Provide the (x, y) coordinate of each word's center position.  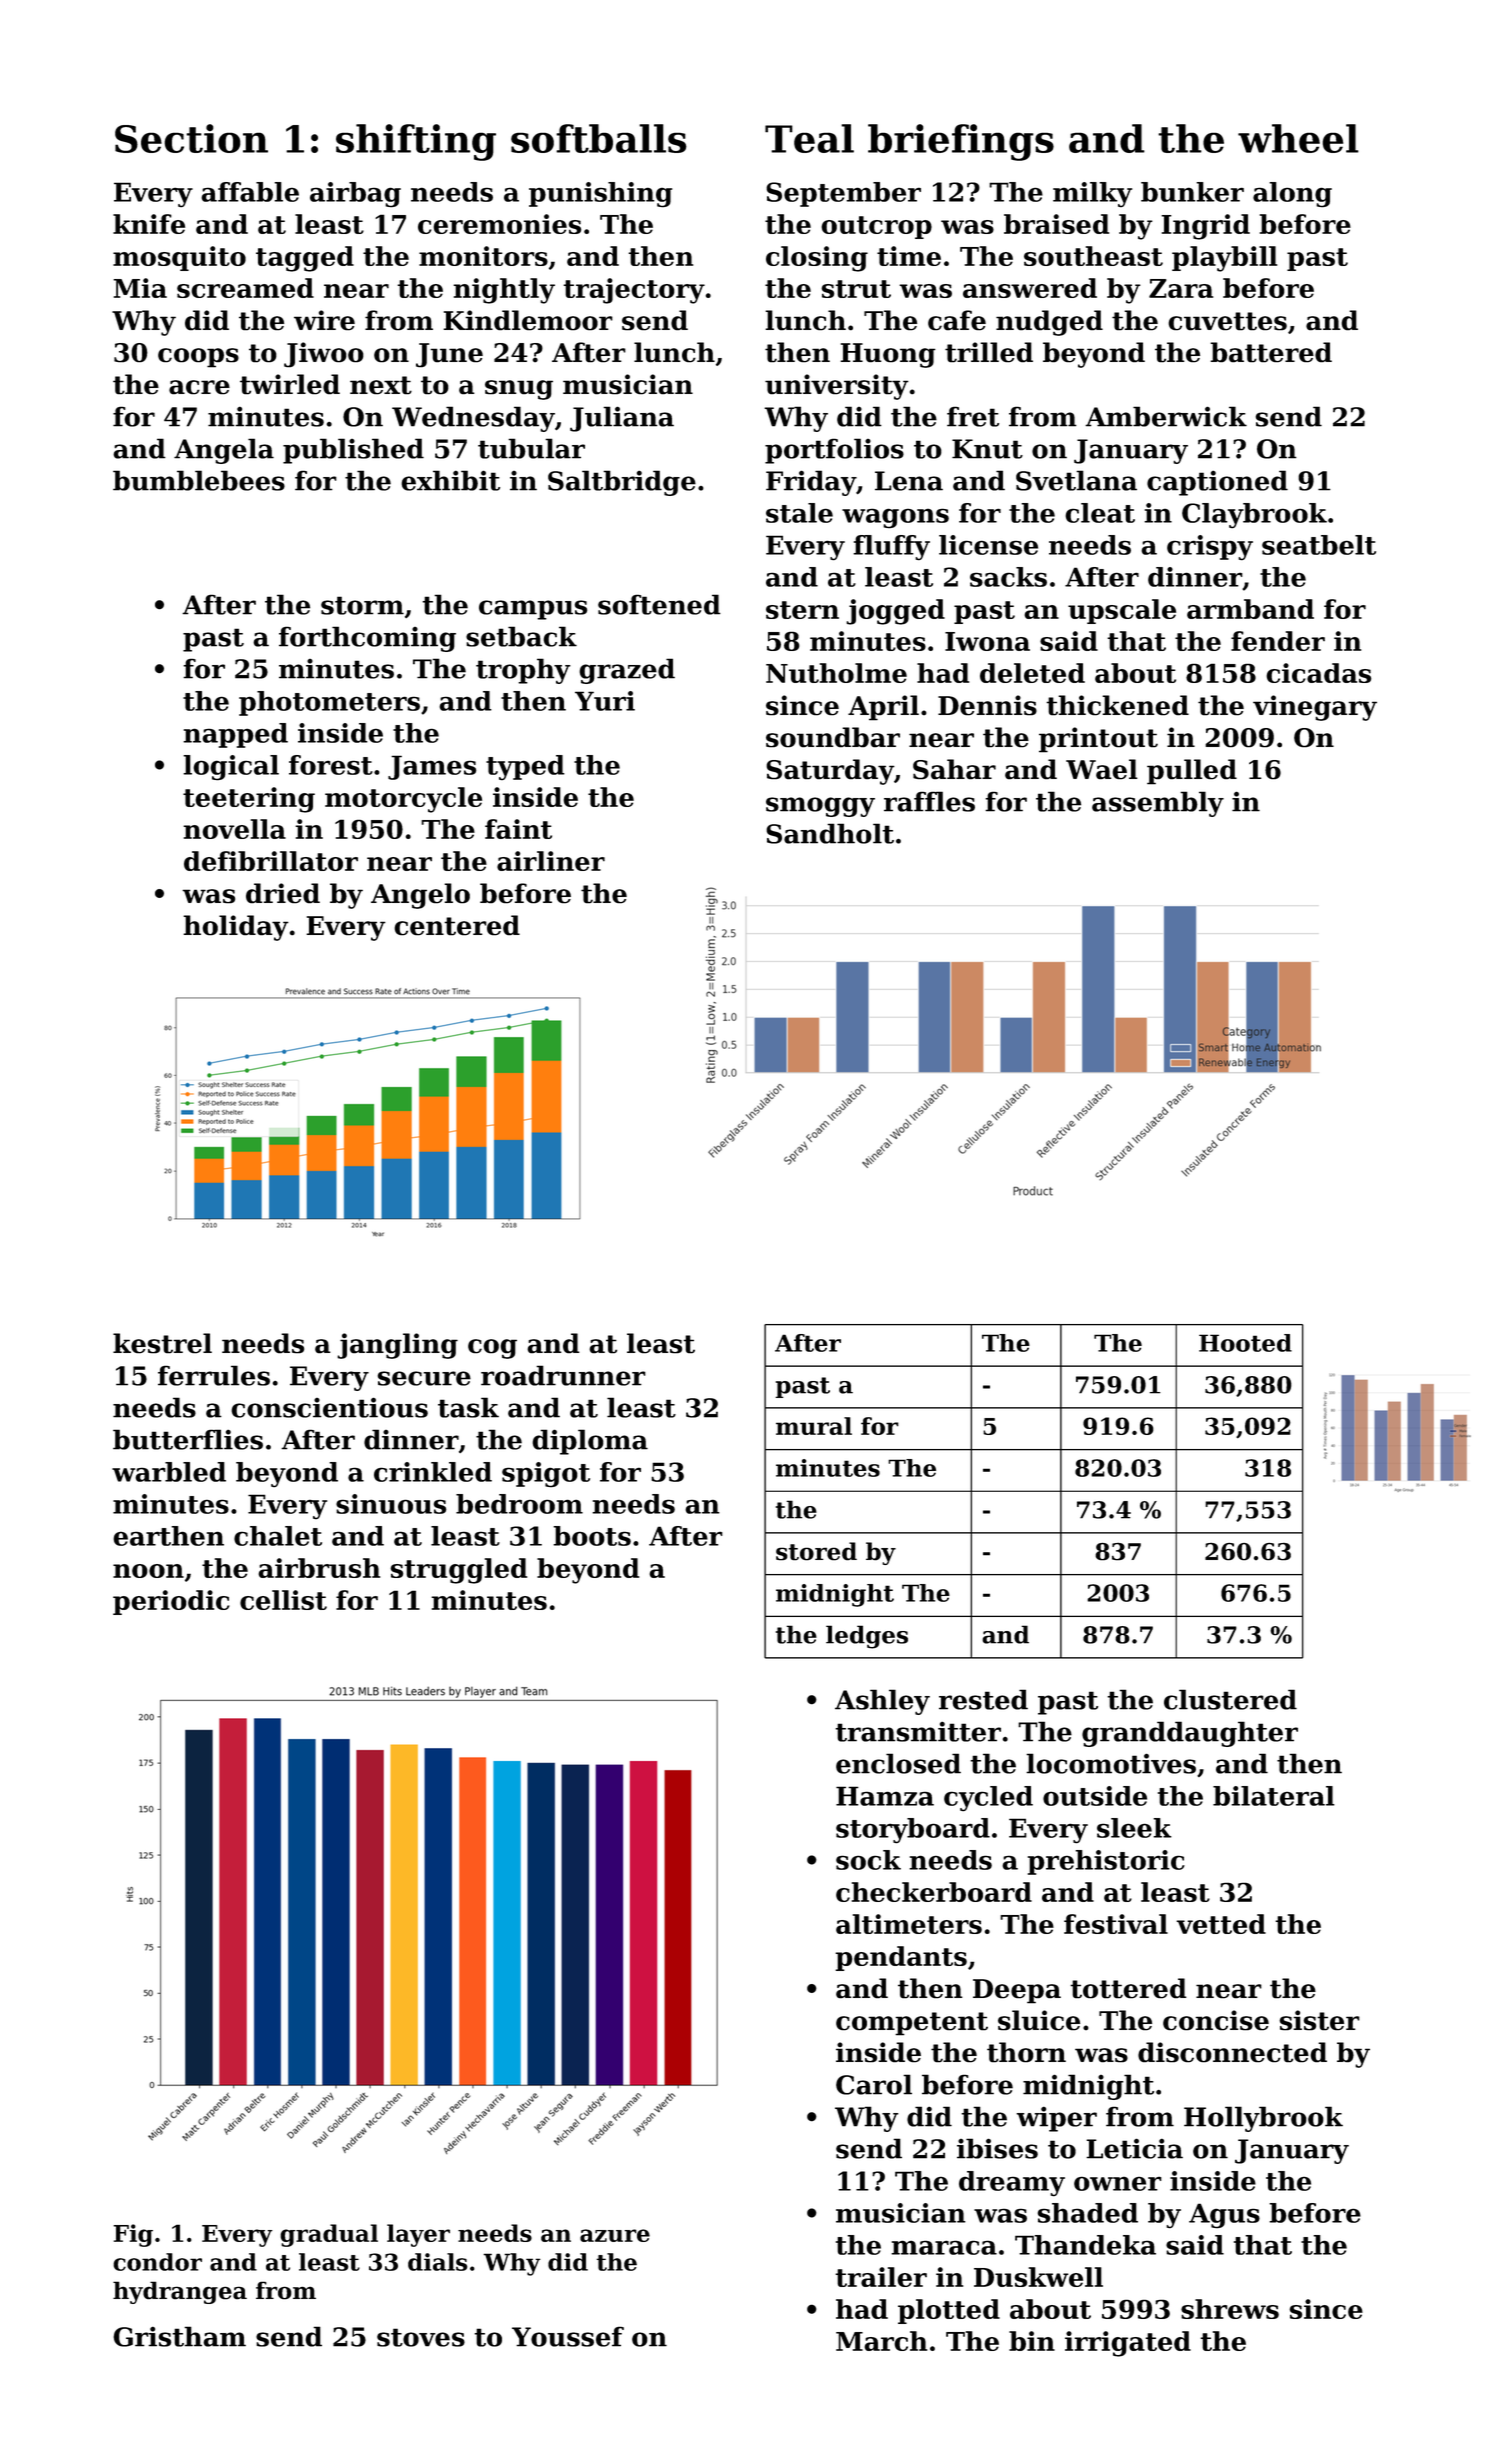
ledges (867, 1637)
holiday (236, 928)
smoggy (820, 807)
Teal (809, 138)
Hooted (1245, 1343)
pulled (1192, 772)
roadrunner (563, 1375)
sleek (1134, 1828)
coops (198, 358)
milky (1092, 194)
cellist (283, 1600)
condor (157, 2262)
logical (231, 767)
